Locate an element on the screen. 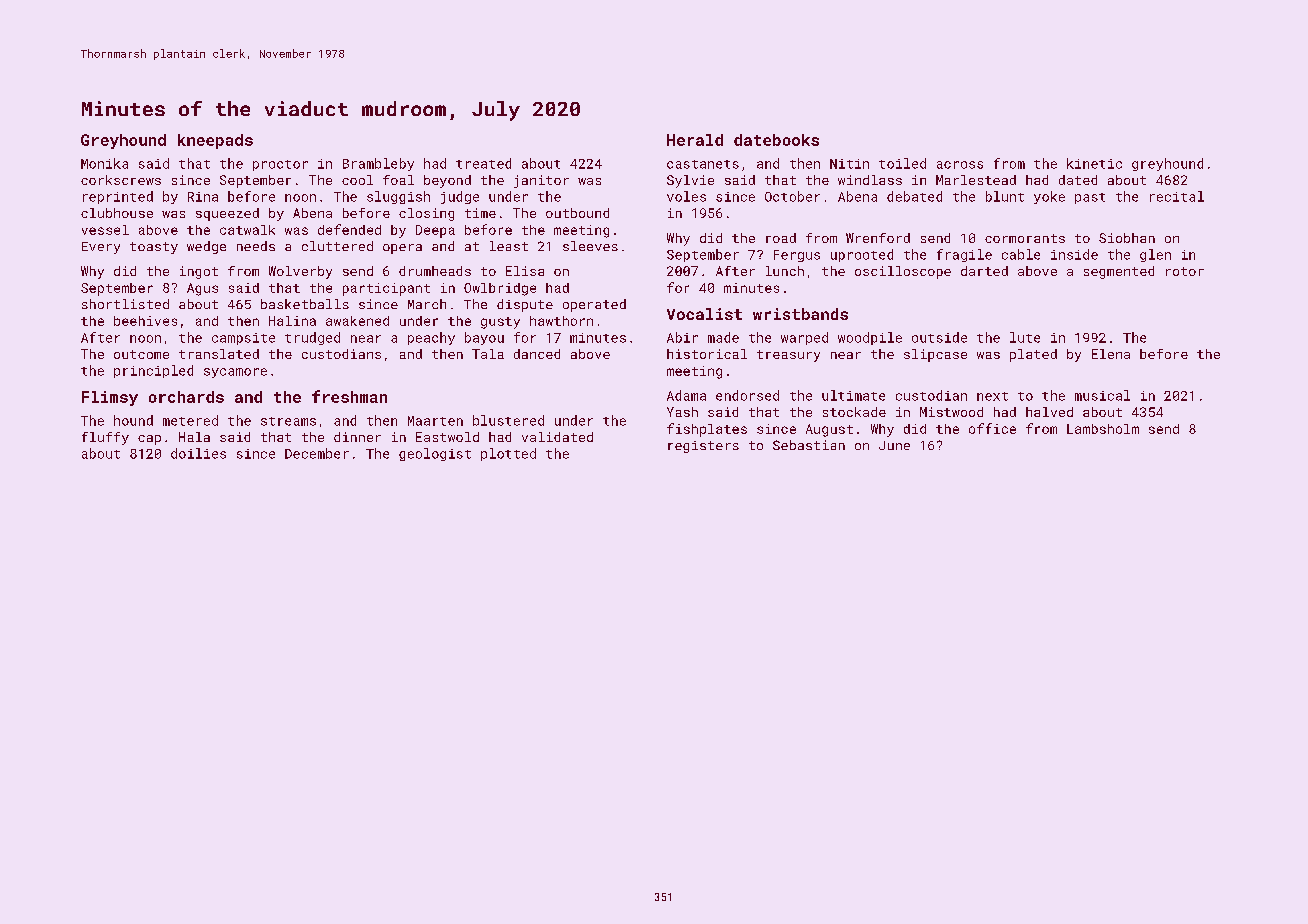  reprinted is located at coordinates (118, 197).
